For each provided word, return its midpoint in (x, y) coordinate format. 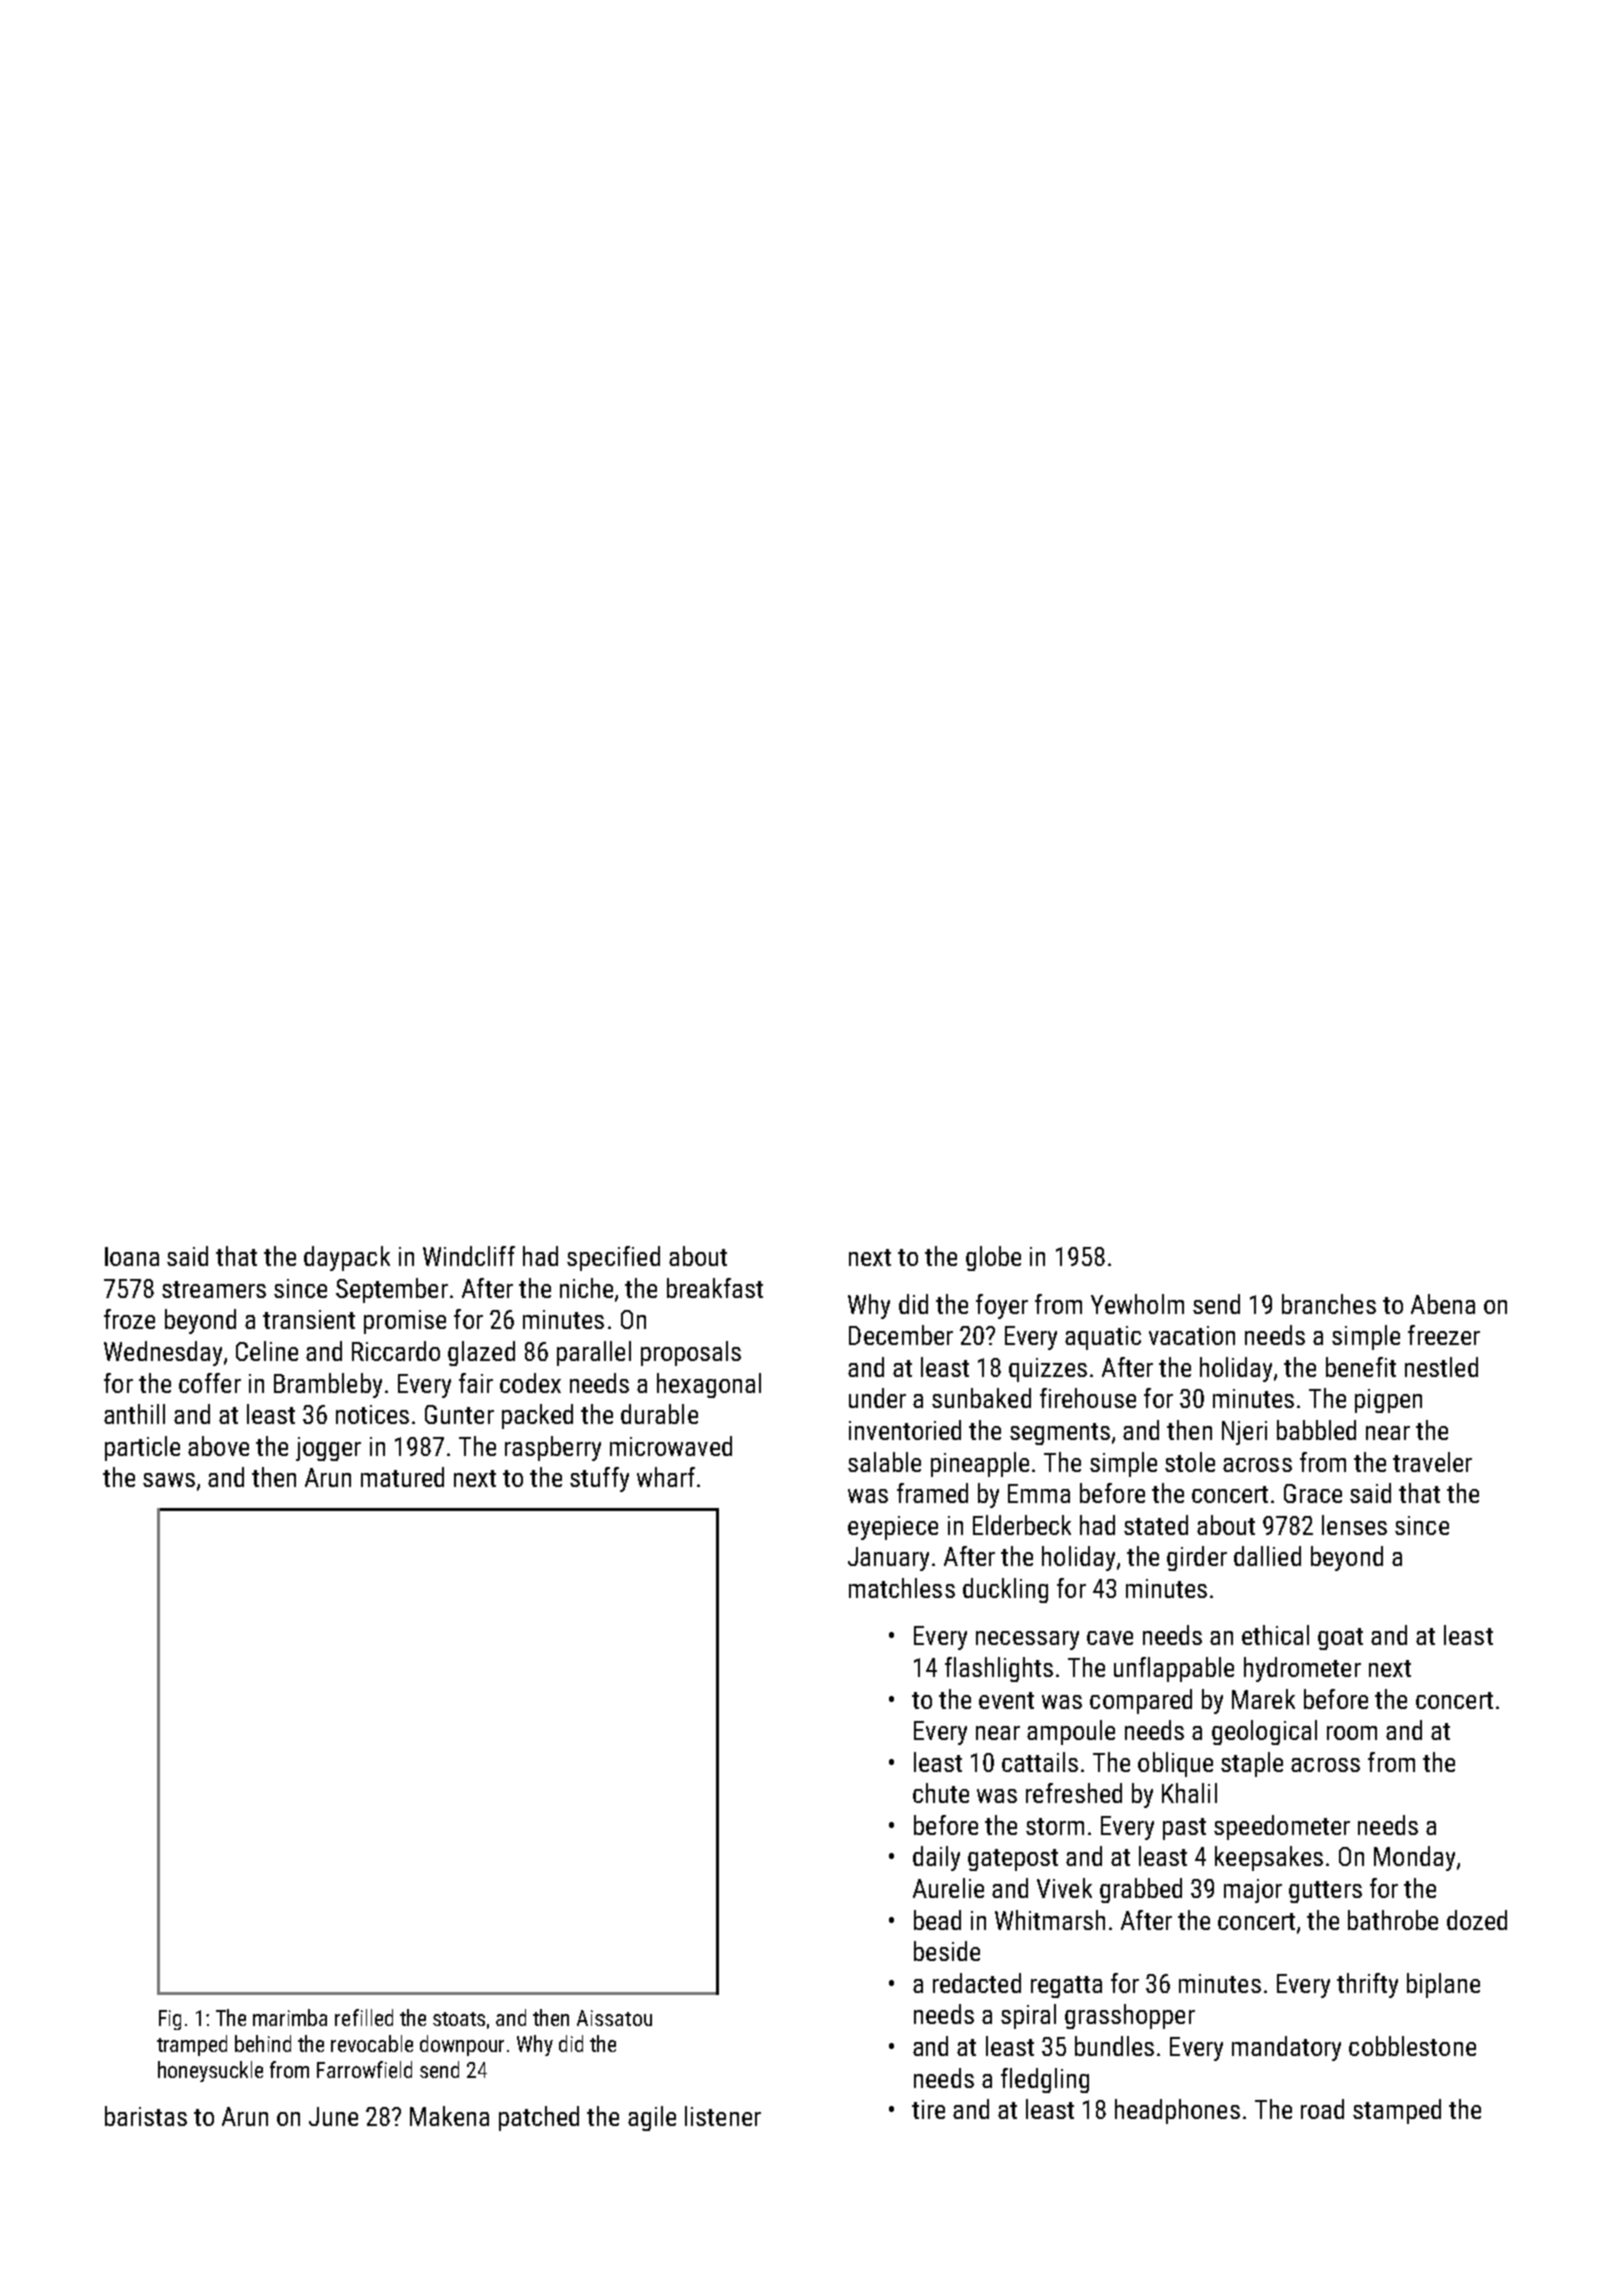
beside (947, 1951)
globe (993, 1258)
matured (402, 1477)
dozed (1477, 1920)
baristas (146, 2116)
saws (169, 1480)
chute (941, 1793)
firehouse (1088, 1398)
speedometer (1282, 1827)
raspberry (553, 1448)
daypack (347, 1258)
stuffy (599, 1479)
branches (1329, 1304)
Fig (170, 2020)
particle (142, 1448)
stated (1156, 1525)
